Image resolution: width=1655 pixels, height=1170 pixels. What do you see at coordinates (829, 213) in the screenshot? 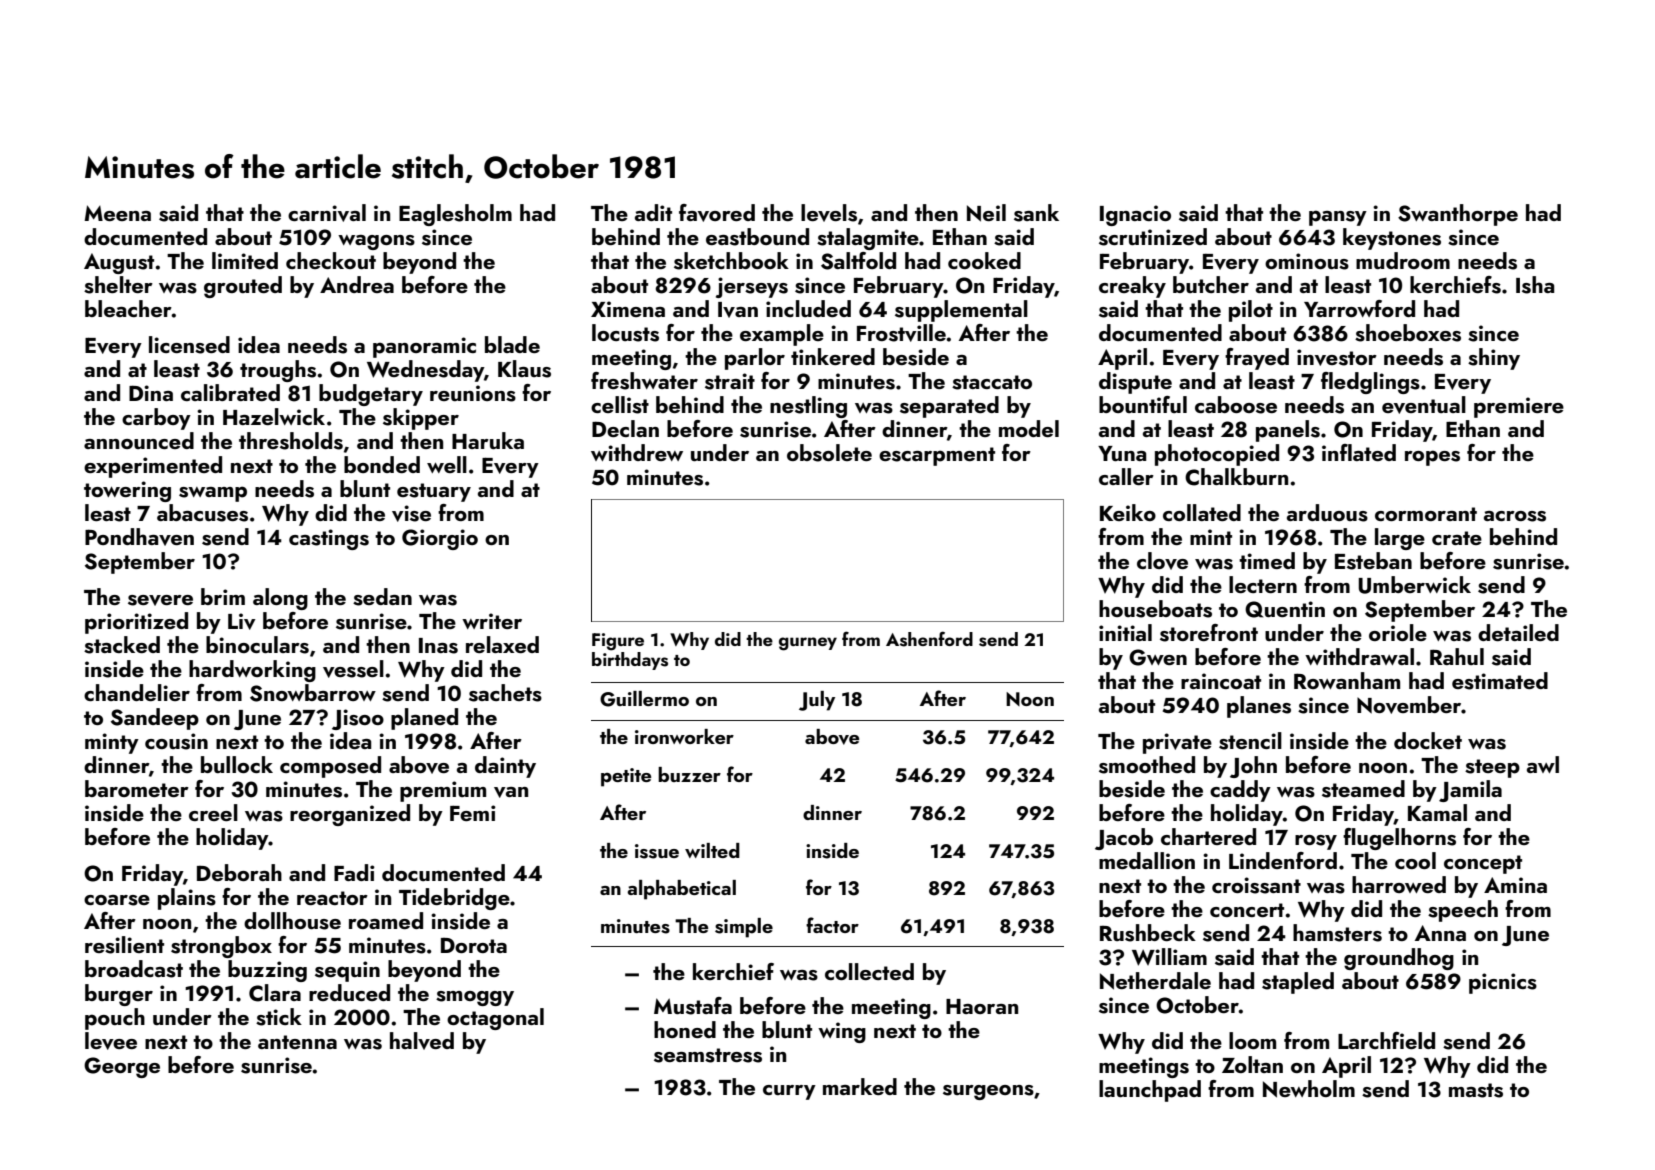
I see `levels` at bounding box center [829, 213].
